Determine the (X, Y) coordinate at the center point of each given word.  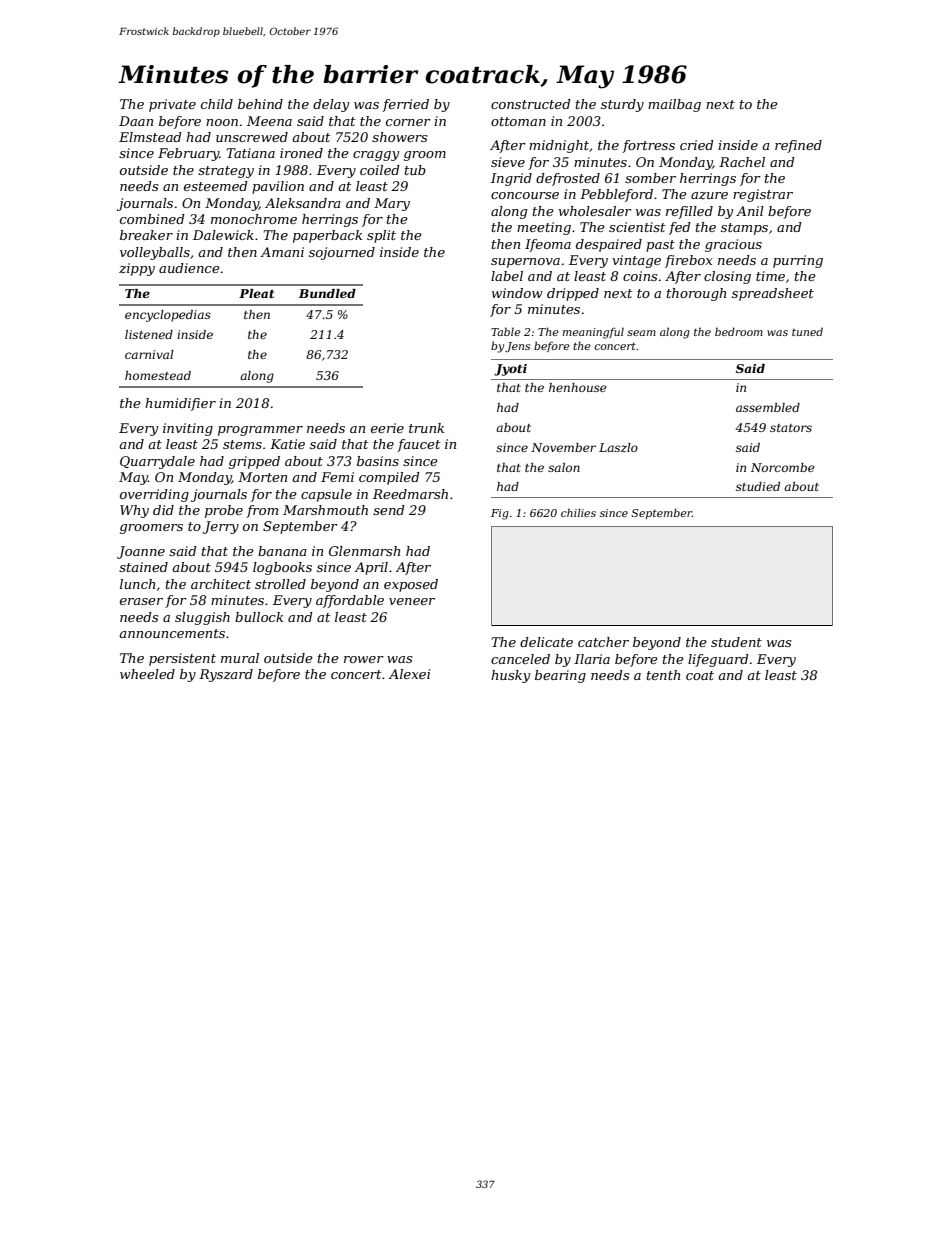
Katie (287, 444)
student (736, 642)
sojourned (342, 253)
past (660, 246)
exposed (411, 585)
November (563, 447)
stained (143, 567)
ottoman (518, 121)
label (507, 276)
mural (240, 658)
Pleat (256, 293)
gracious (733, 245)
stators (791, 428)
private (172, 105)
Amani (282, 252)
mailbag (674, 105)
